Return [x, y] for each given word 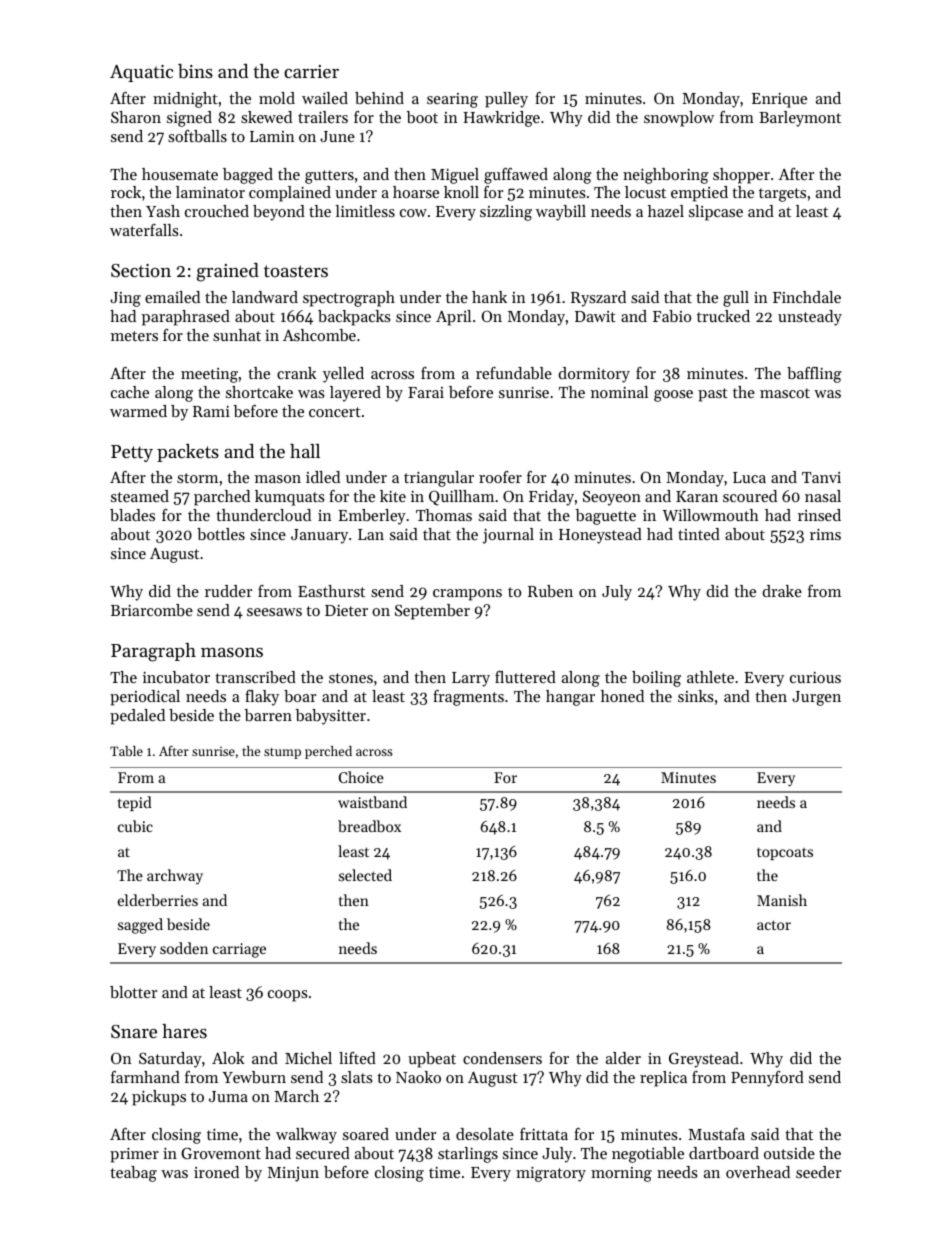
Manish [782, 900]
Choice [361, 777]
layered [355, 394]
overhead [758, 1172]
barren [268, 715]
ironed [216, 1172]
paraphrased [186, 318]
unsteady [810, 318]
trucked [723, 316]
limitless [365, 211]
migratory [551, 1174]
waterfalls [144, 230]
